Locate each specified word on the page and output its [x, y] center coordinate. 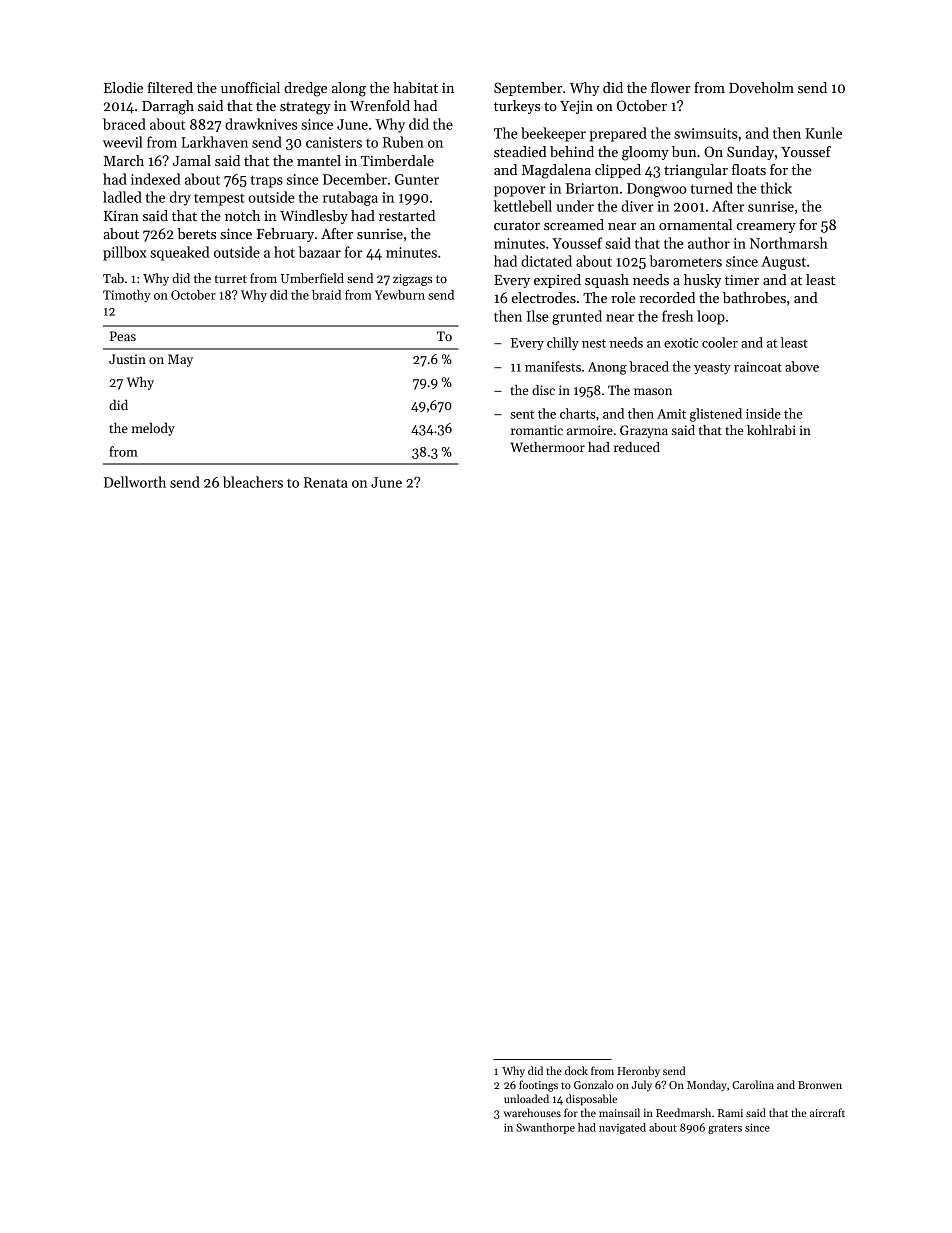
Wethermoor [547, 447]
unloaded [526, 1098]
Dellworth [135, 482]
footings [538, 1086]
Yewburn [400, 295]
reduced [637, 447]
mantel [319, 160]
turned [712, 188]
